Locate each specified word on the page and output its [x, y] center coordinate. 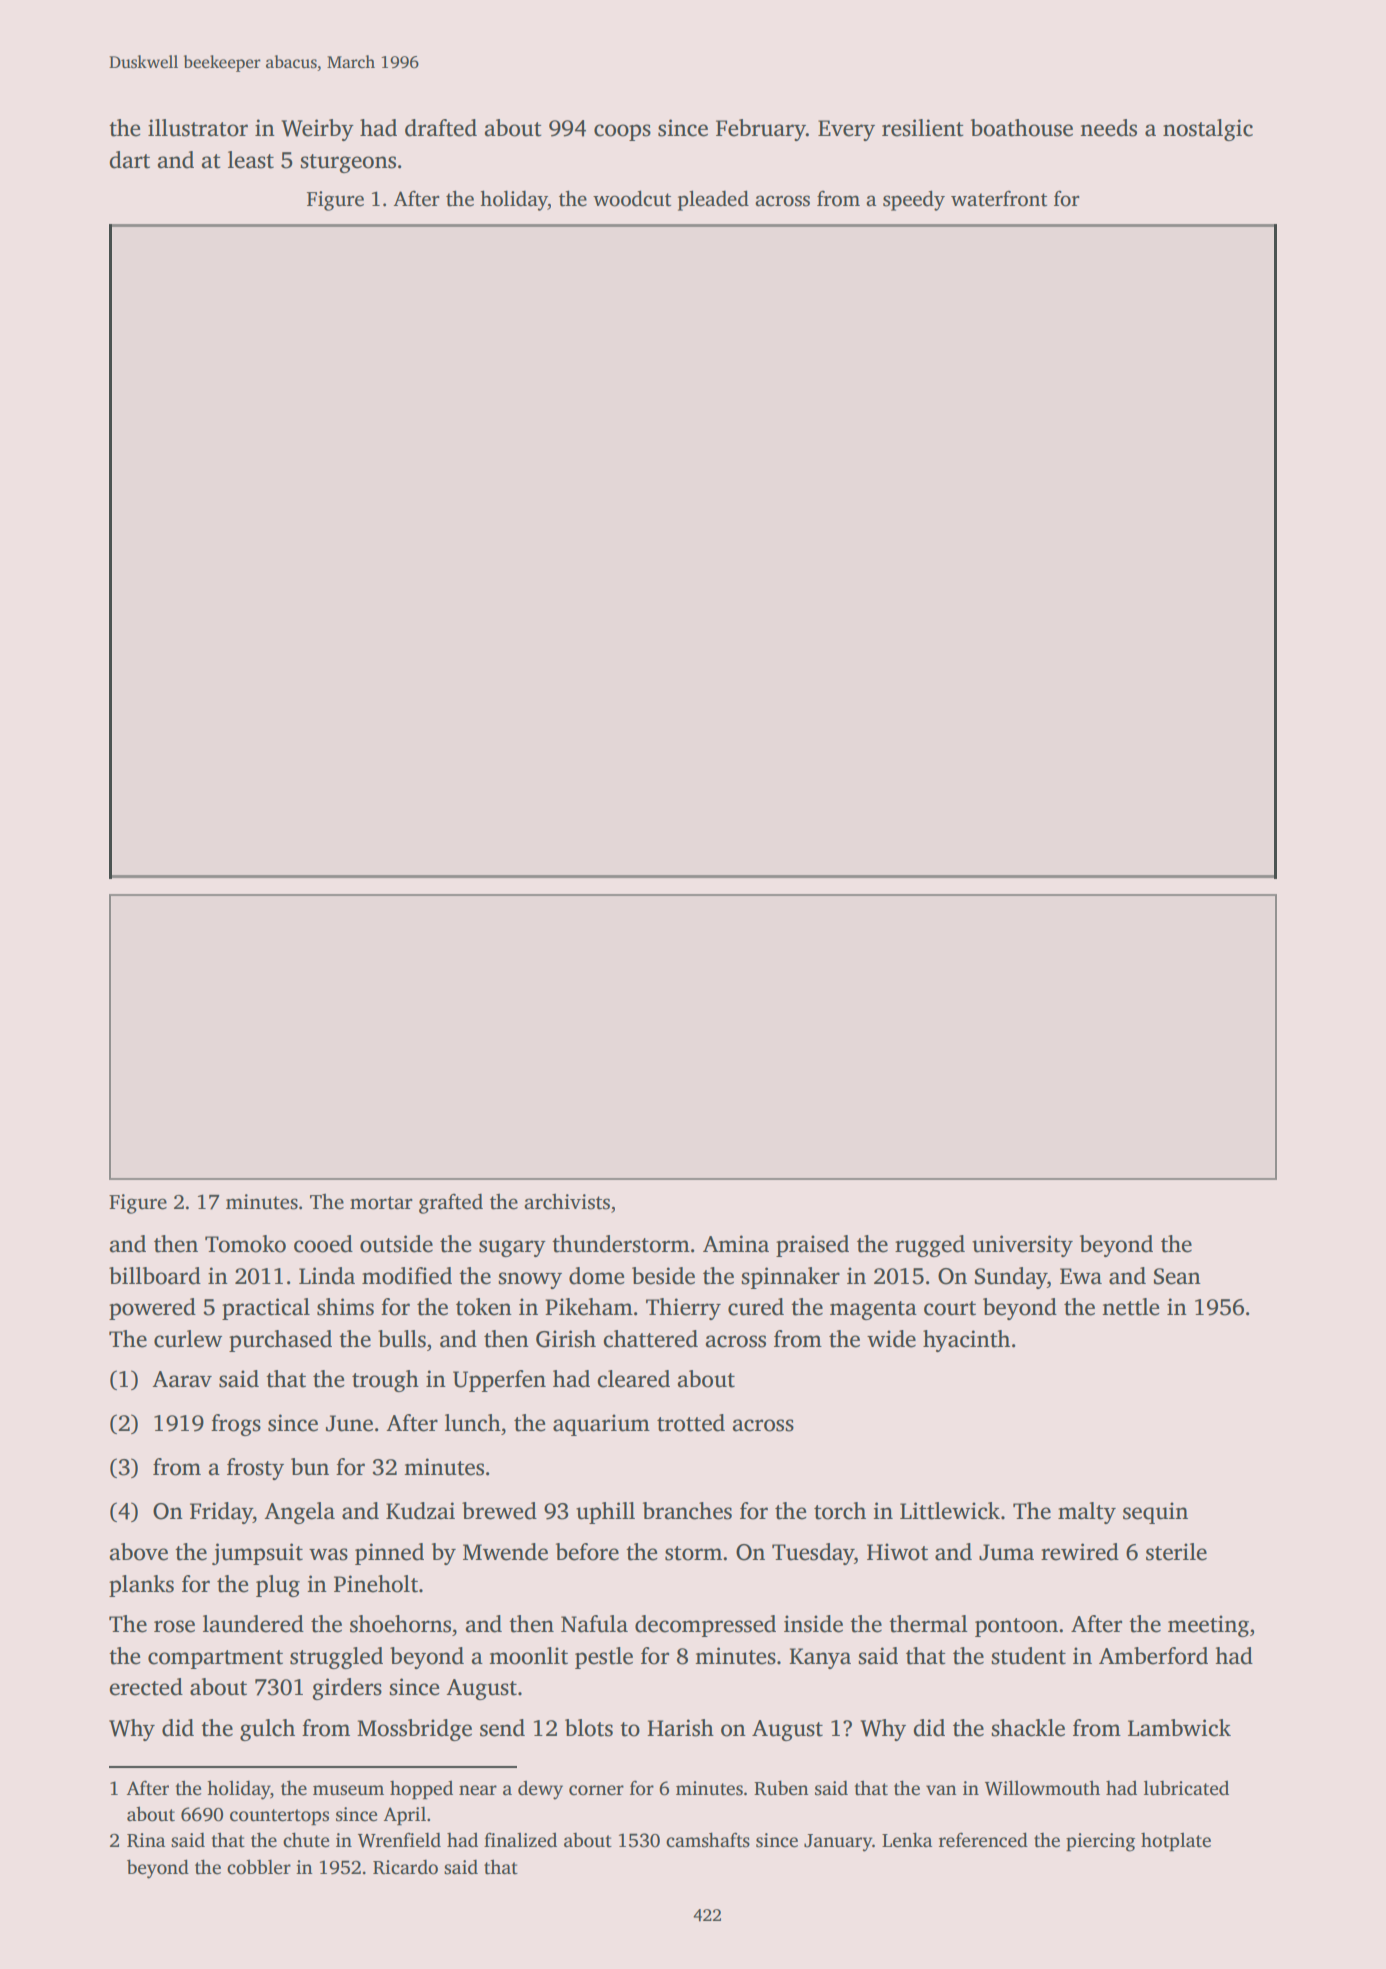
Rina [146, 1840]
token [484, 1307]
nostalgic [1208, 130]
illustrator [198, 128]
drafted [441, 128]
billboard [155, 1276]
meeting [1208, 1626]
